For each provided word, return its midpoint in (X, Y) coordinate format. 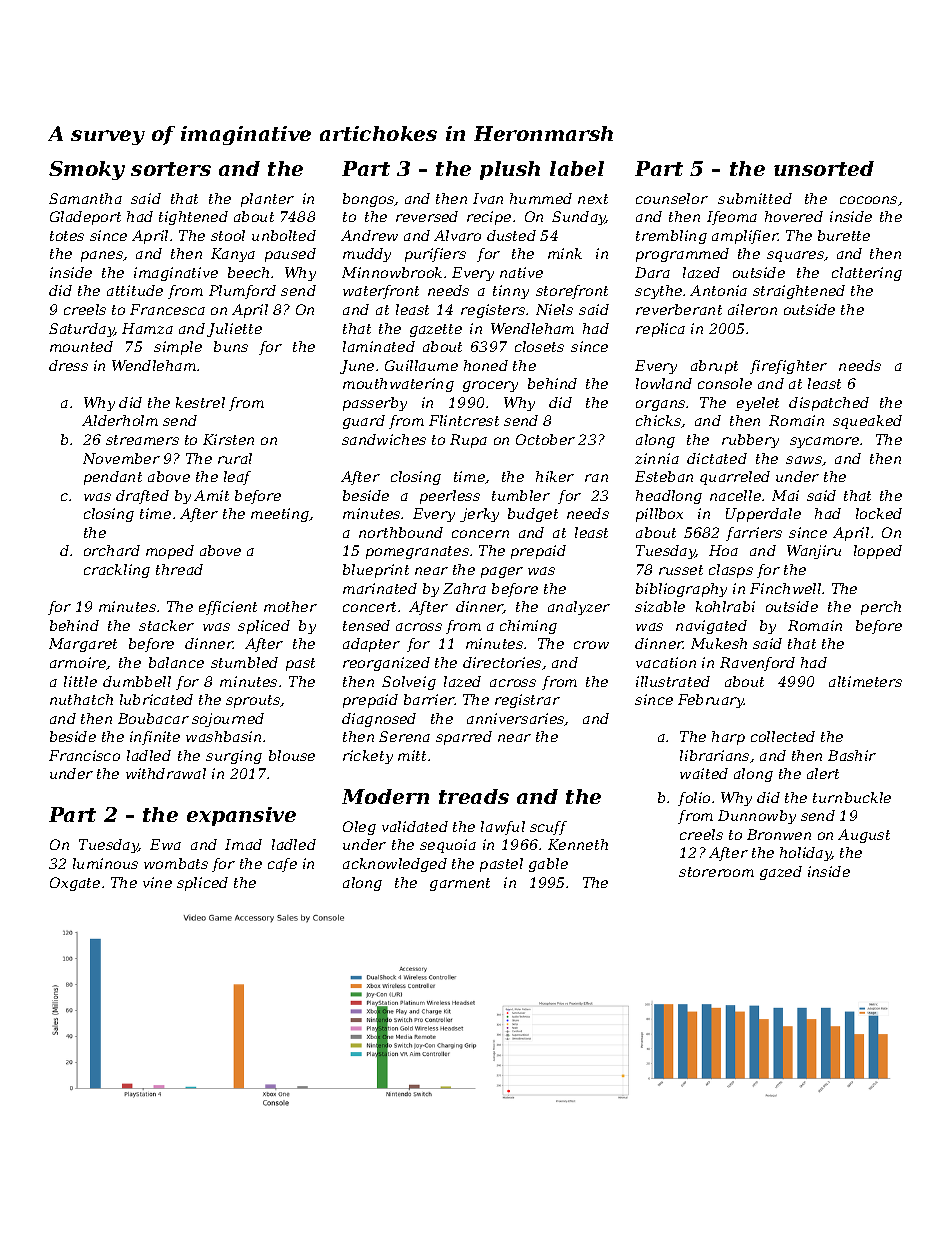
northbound (401, 532)
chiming (528, 627)
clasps (731, 571)
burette (844, 235)
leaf (237, 478)
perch (881, 608)
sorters (171, 169)
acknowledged (395, 865)
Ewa (165, 844)
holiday (806, 854)
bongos (369, 200)
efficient (228, 608)
